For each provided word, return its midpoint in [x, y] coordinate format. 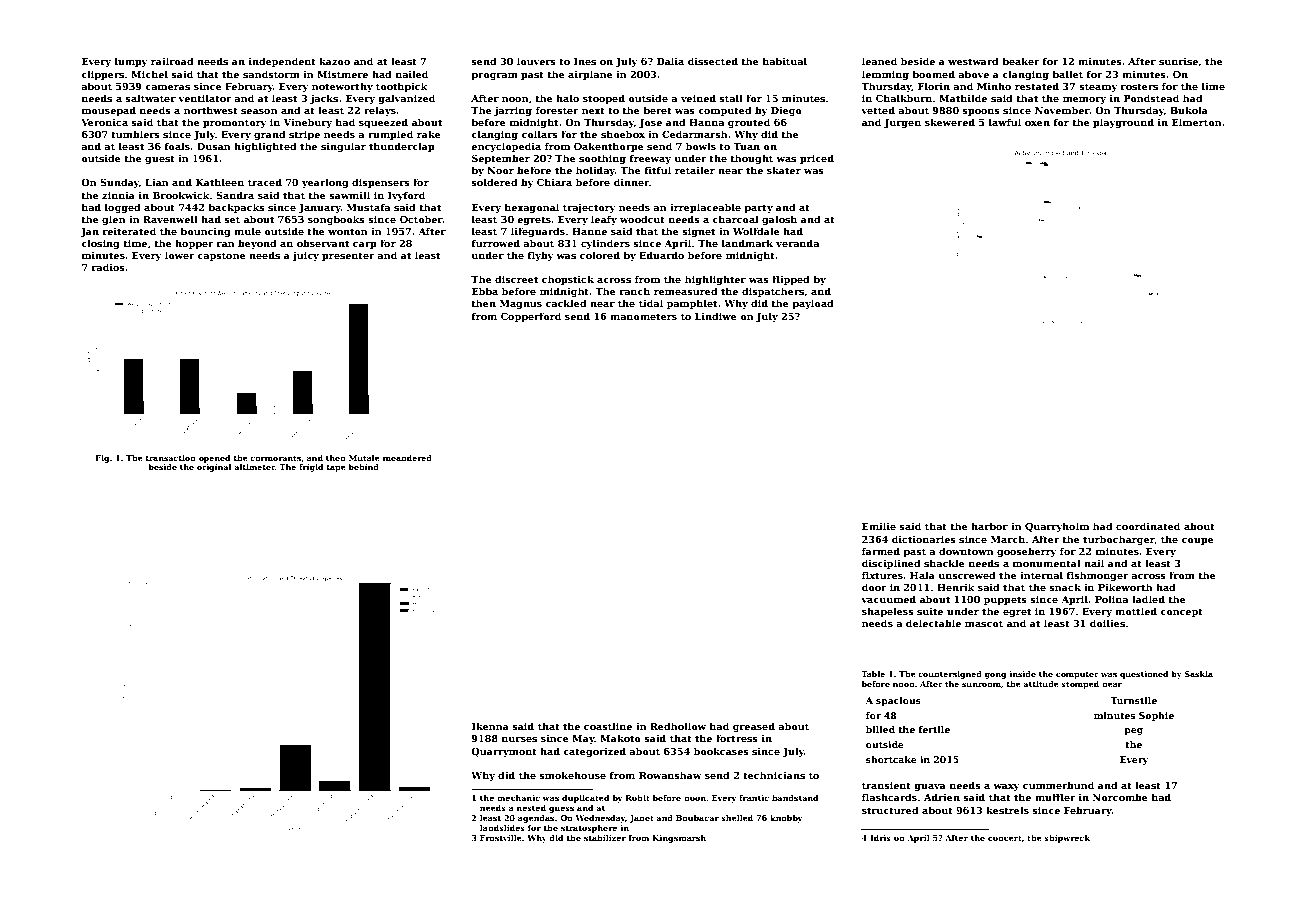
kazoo [334, 61]
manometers [643, 316]
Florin [934, 86]
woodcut [642, 219]
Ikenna [490, 726]
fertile [934, 729]
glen [114, 220]
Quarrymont [504, 752]
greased [754, 727]
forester [557, 110]
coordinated [1148, 526]
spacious [898, 701]
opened [214, 459]
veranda [797, 243]
